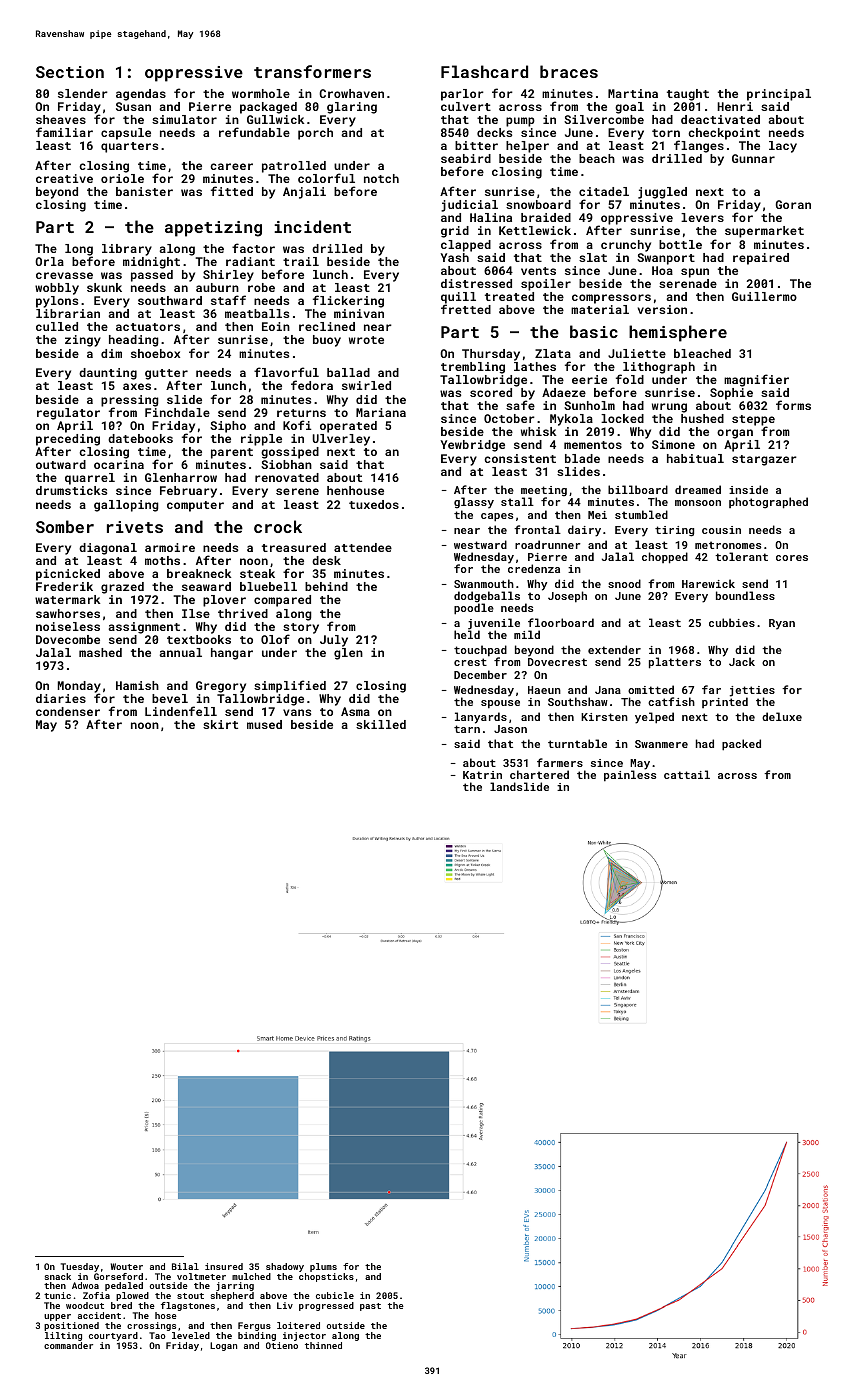  Describe the element at coordinates (458, 298) in the page. I see `quill` at that location.
